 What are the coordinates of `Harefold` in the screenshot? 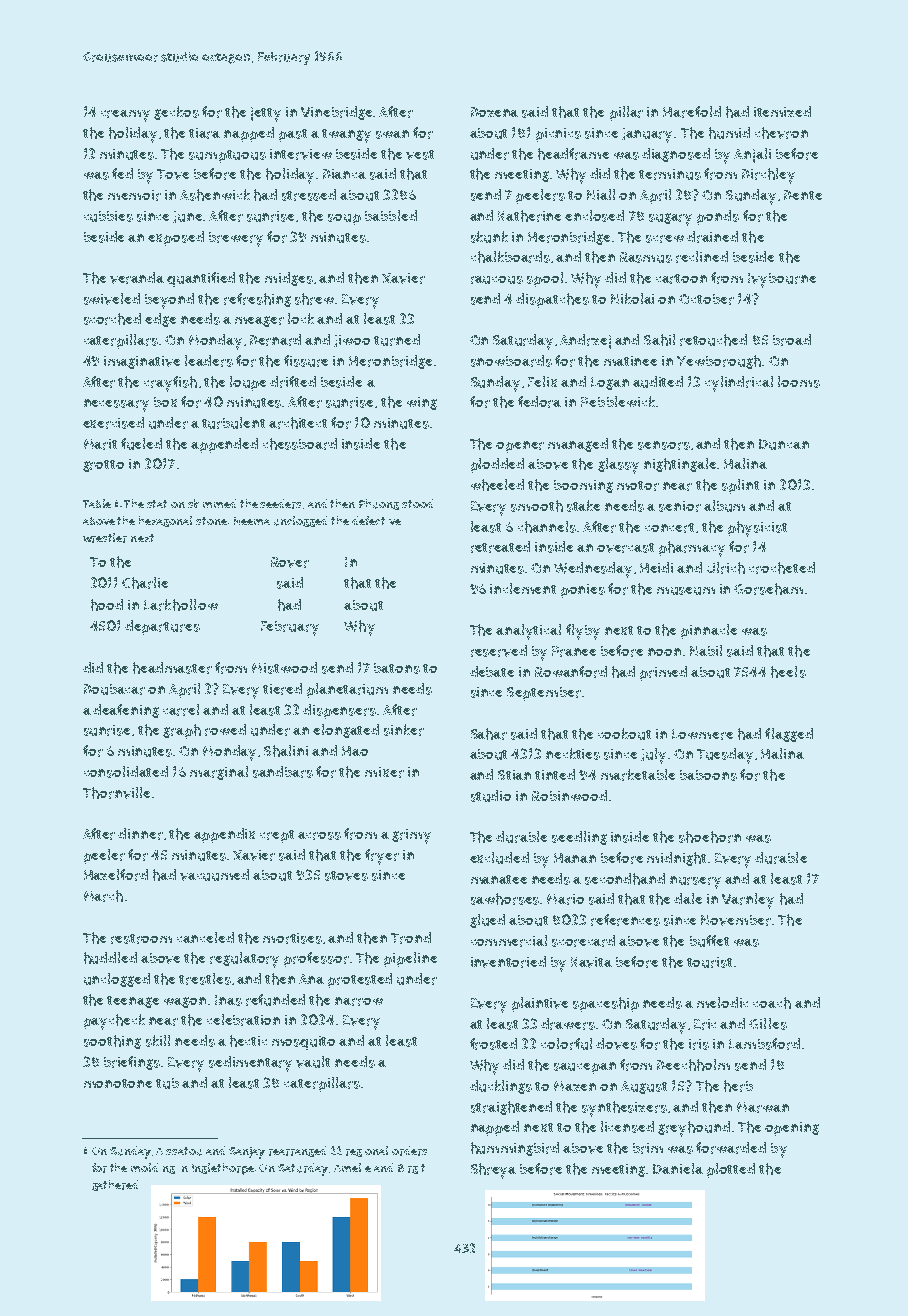 It's located at (692, 112).
